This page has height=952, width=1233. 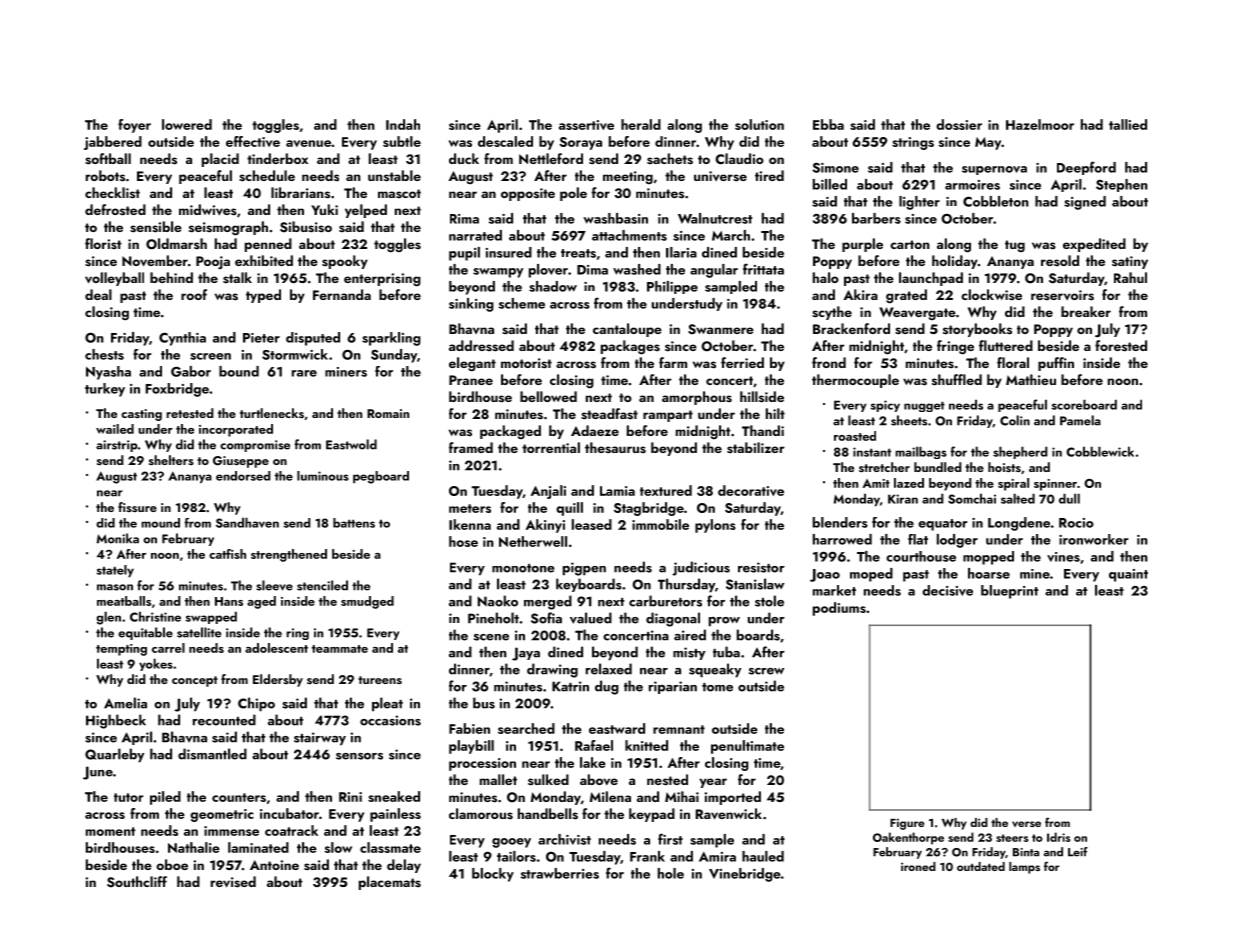 I want to click on reservoirs, so click(x=1062, y=295).
